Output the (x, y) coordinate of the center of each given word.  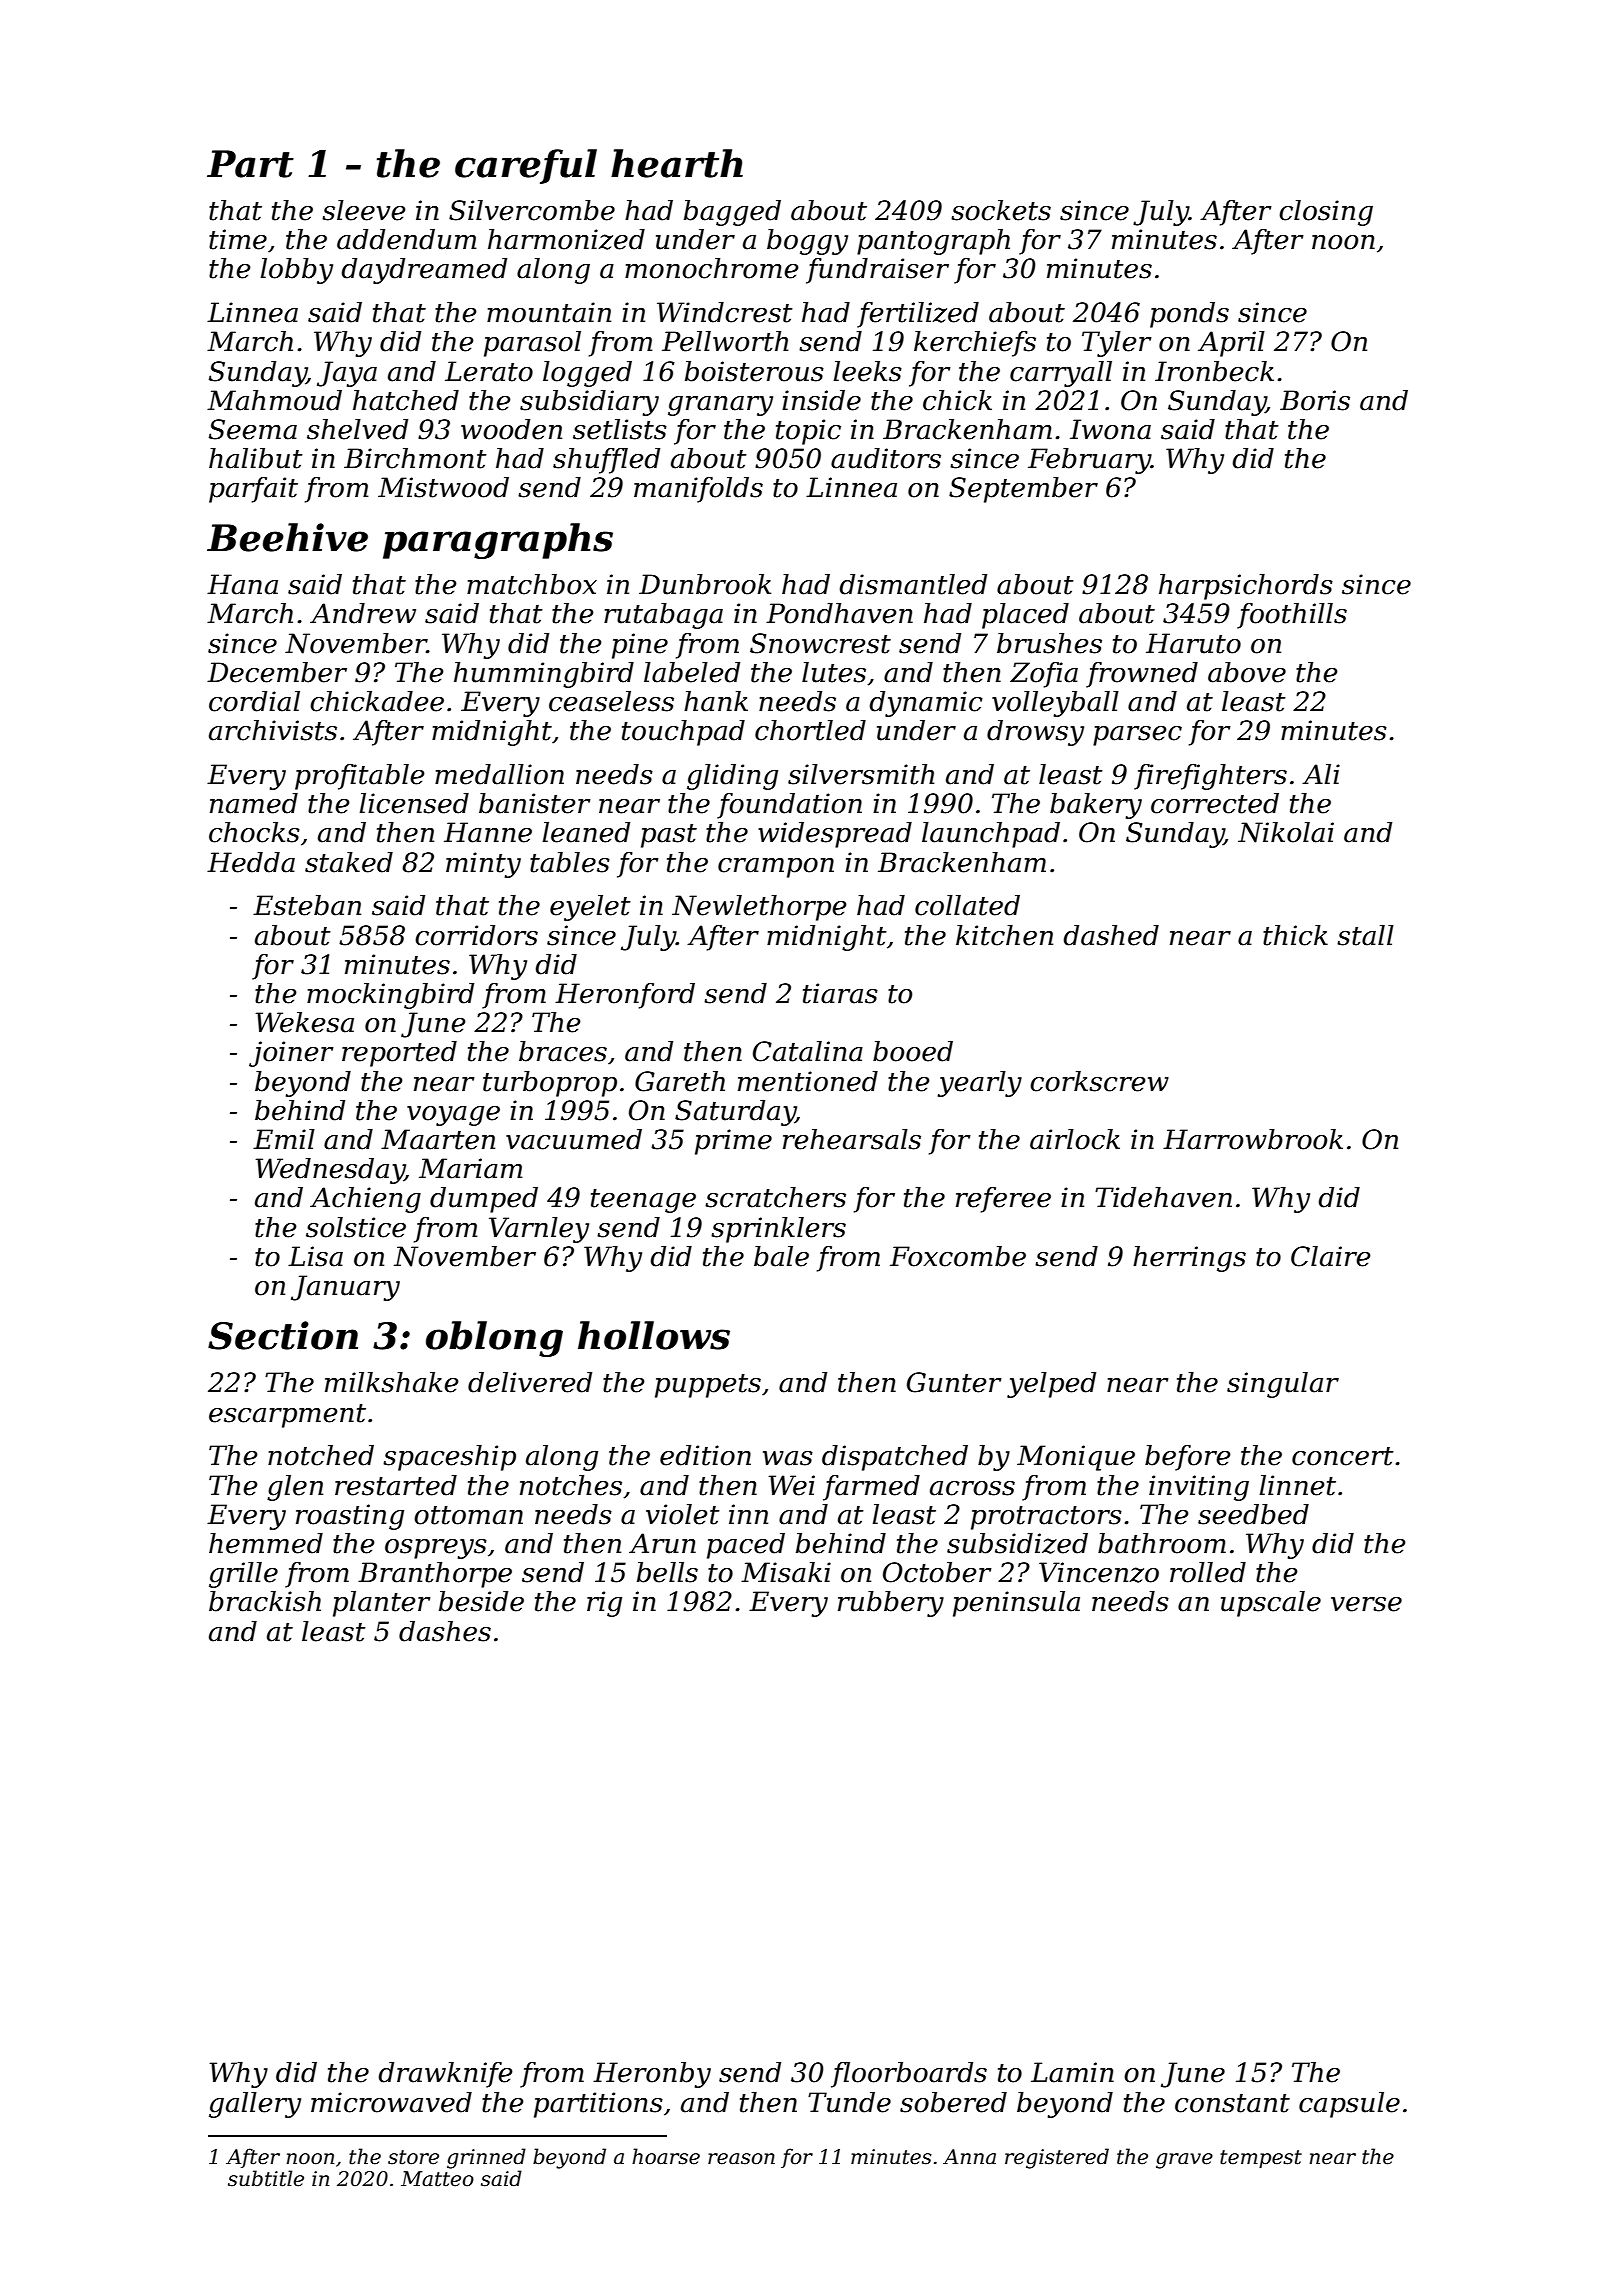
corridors (476, 935)
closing (1326, 213)
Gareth (680, 1081)
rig (604, 1604)
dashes (445, 1631)
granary (720, 406)
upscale (1271, 1604)
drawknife (446, 2075)
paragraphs (498, 541)
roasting (350, 1517)
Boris (1315, 400)
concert (1343, 1456)
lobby (297, 271)
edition (705, 1455)
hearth (677, 163)
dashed (1111, 935)
